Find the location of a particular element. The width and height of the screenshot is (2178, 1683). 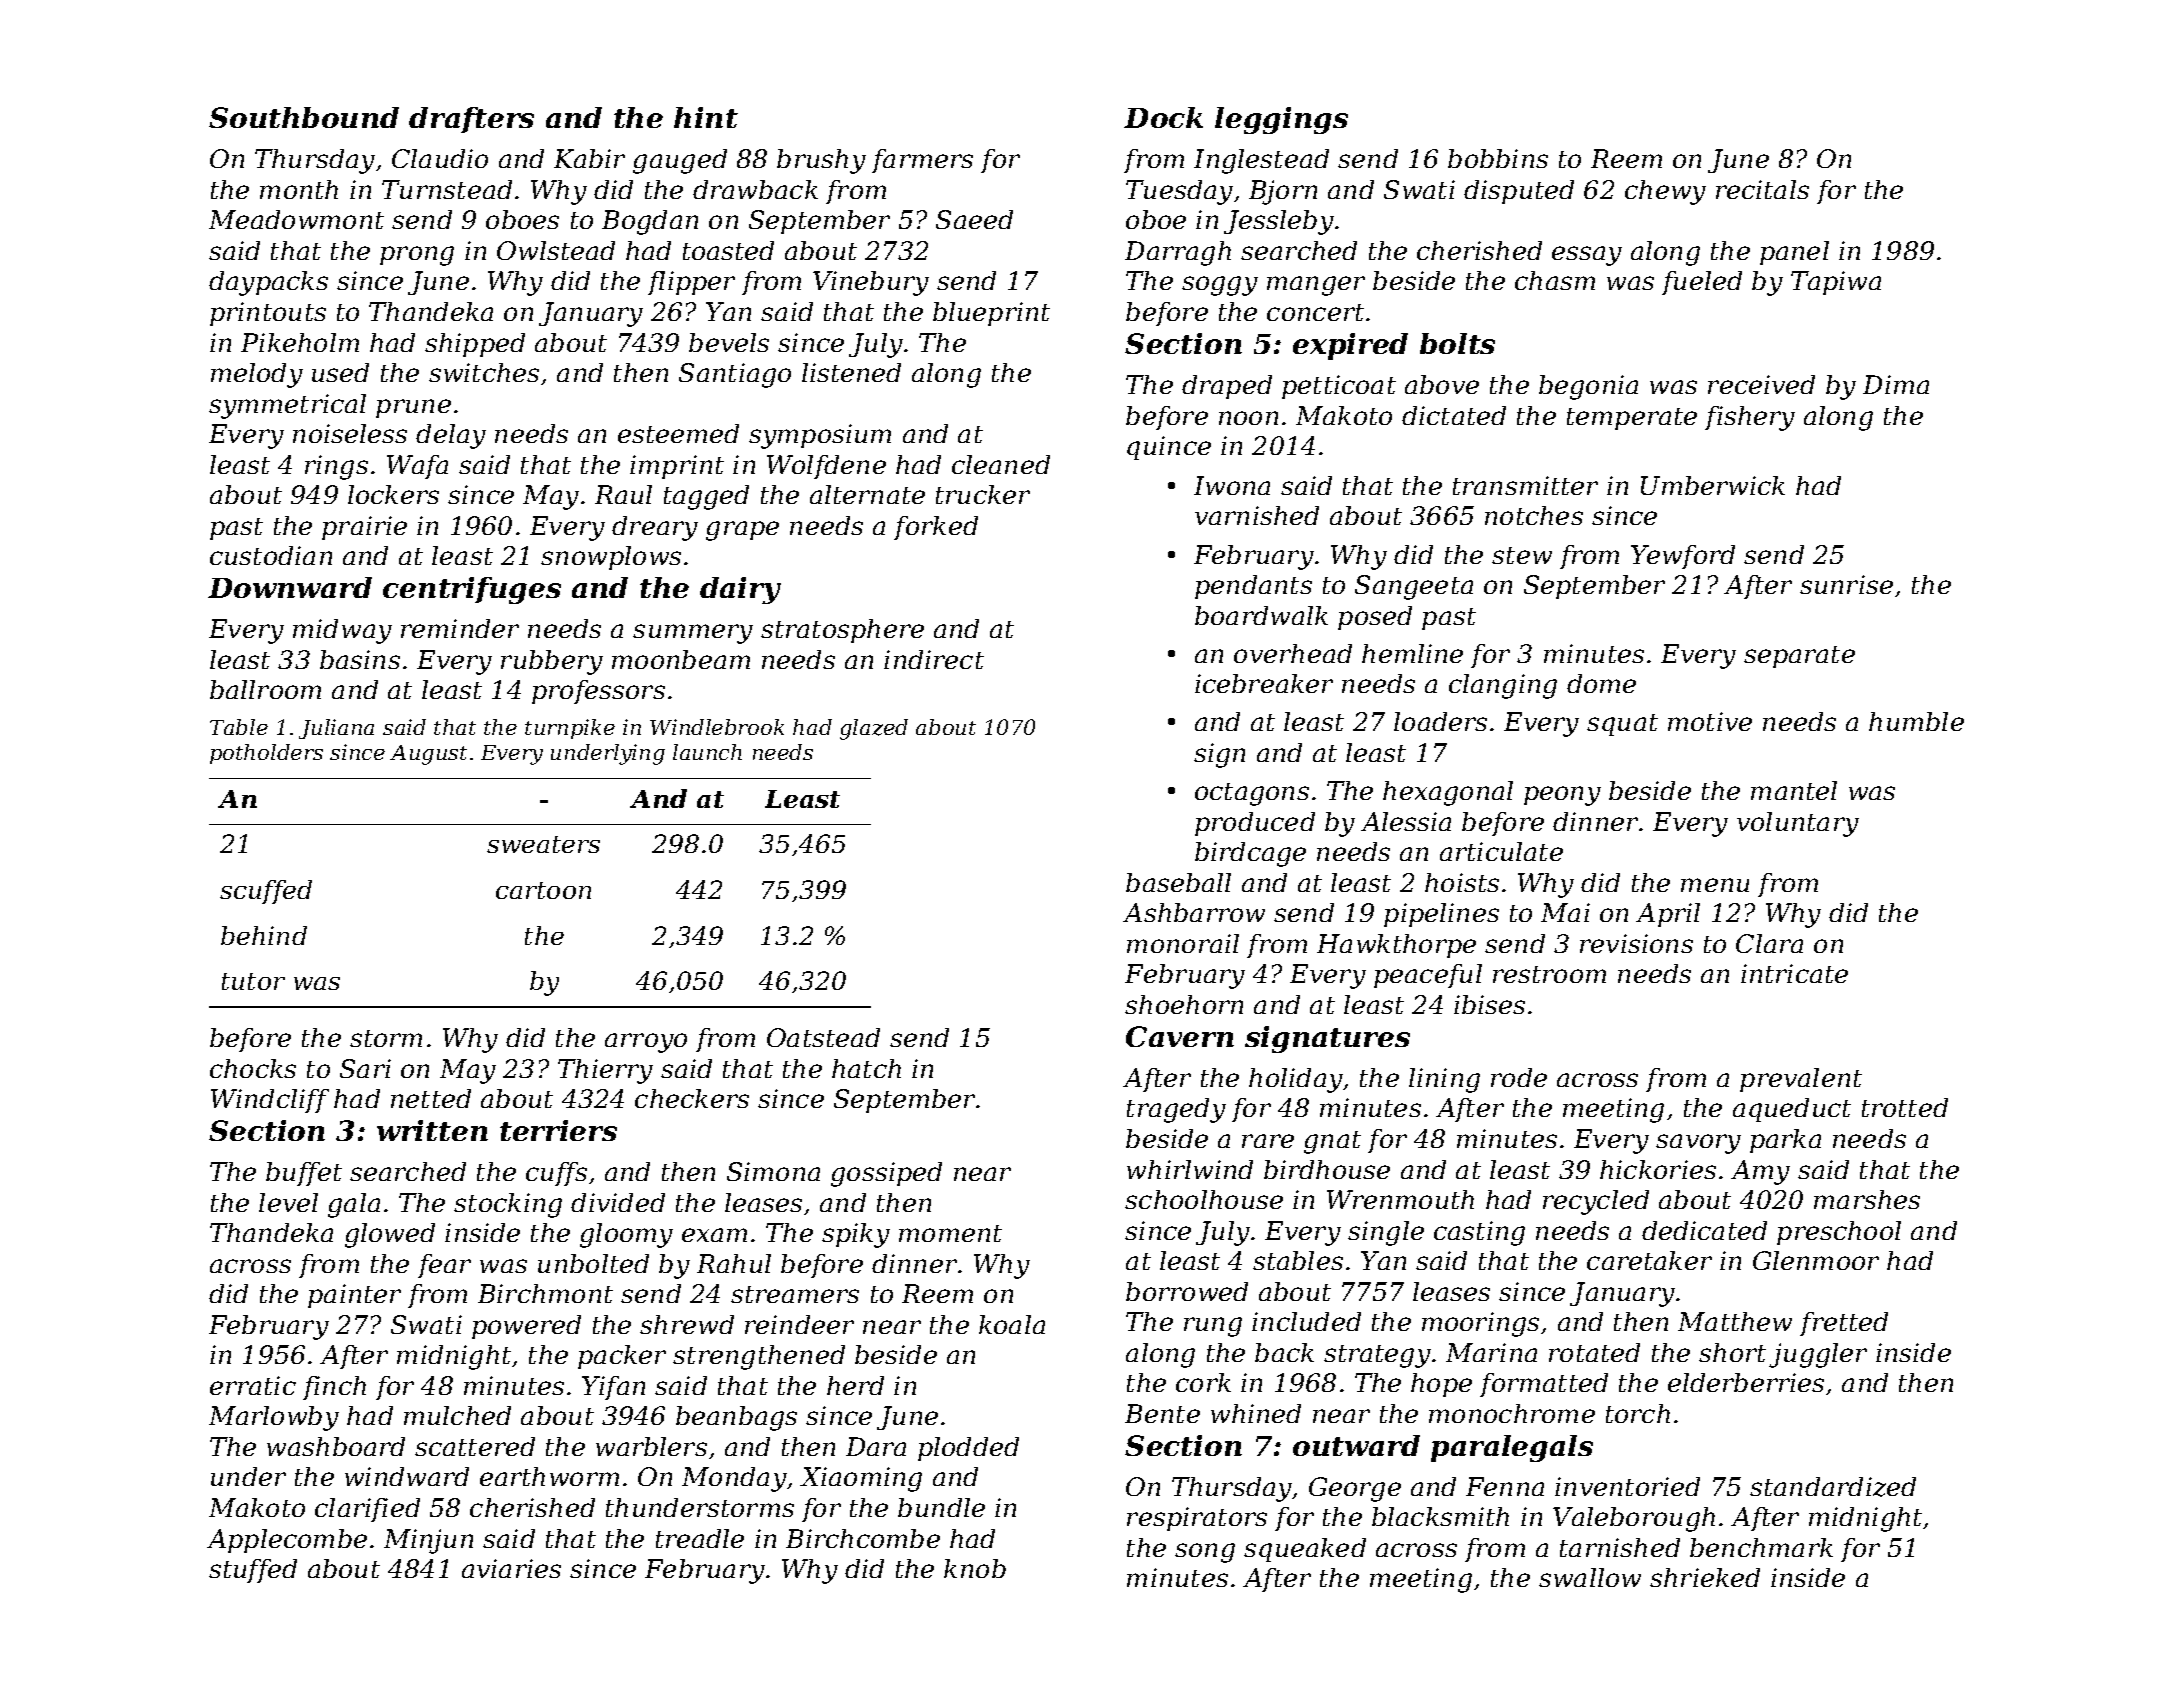

aviaries is located at coordinates (511, 1568).
